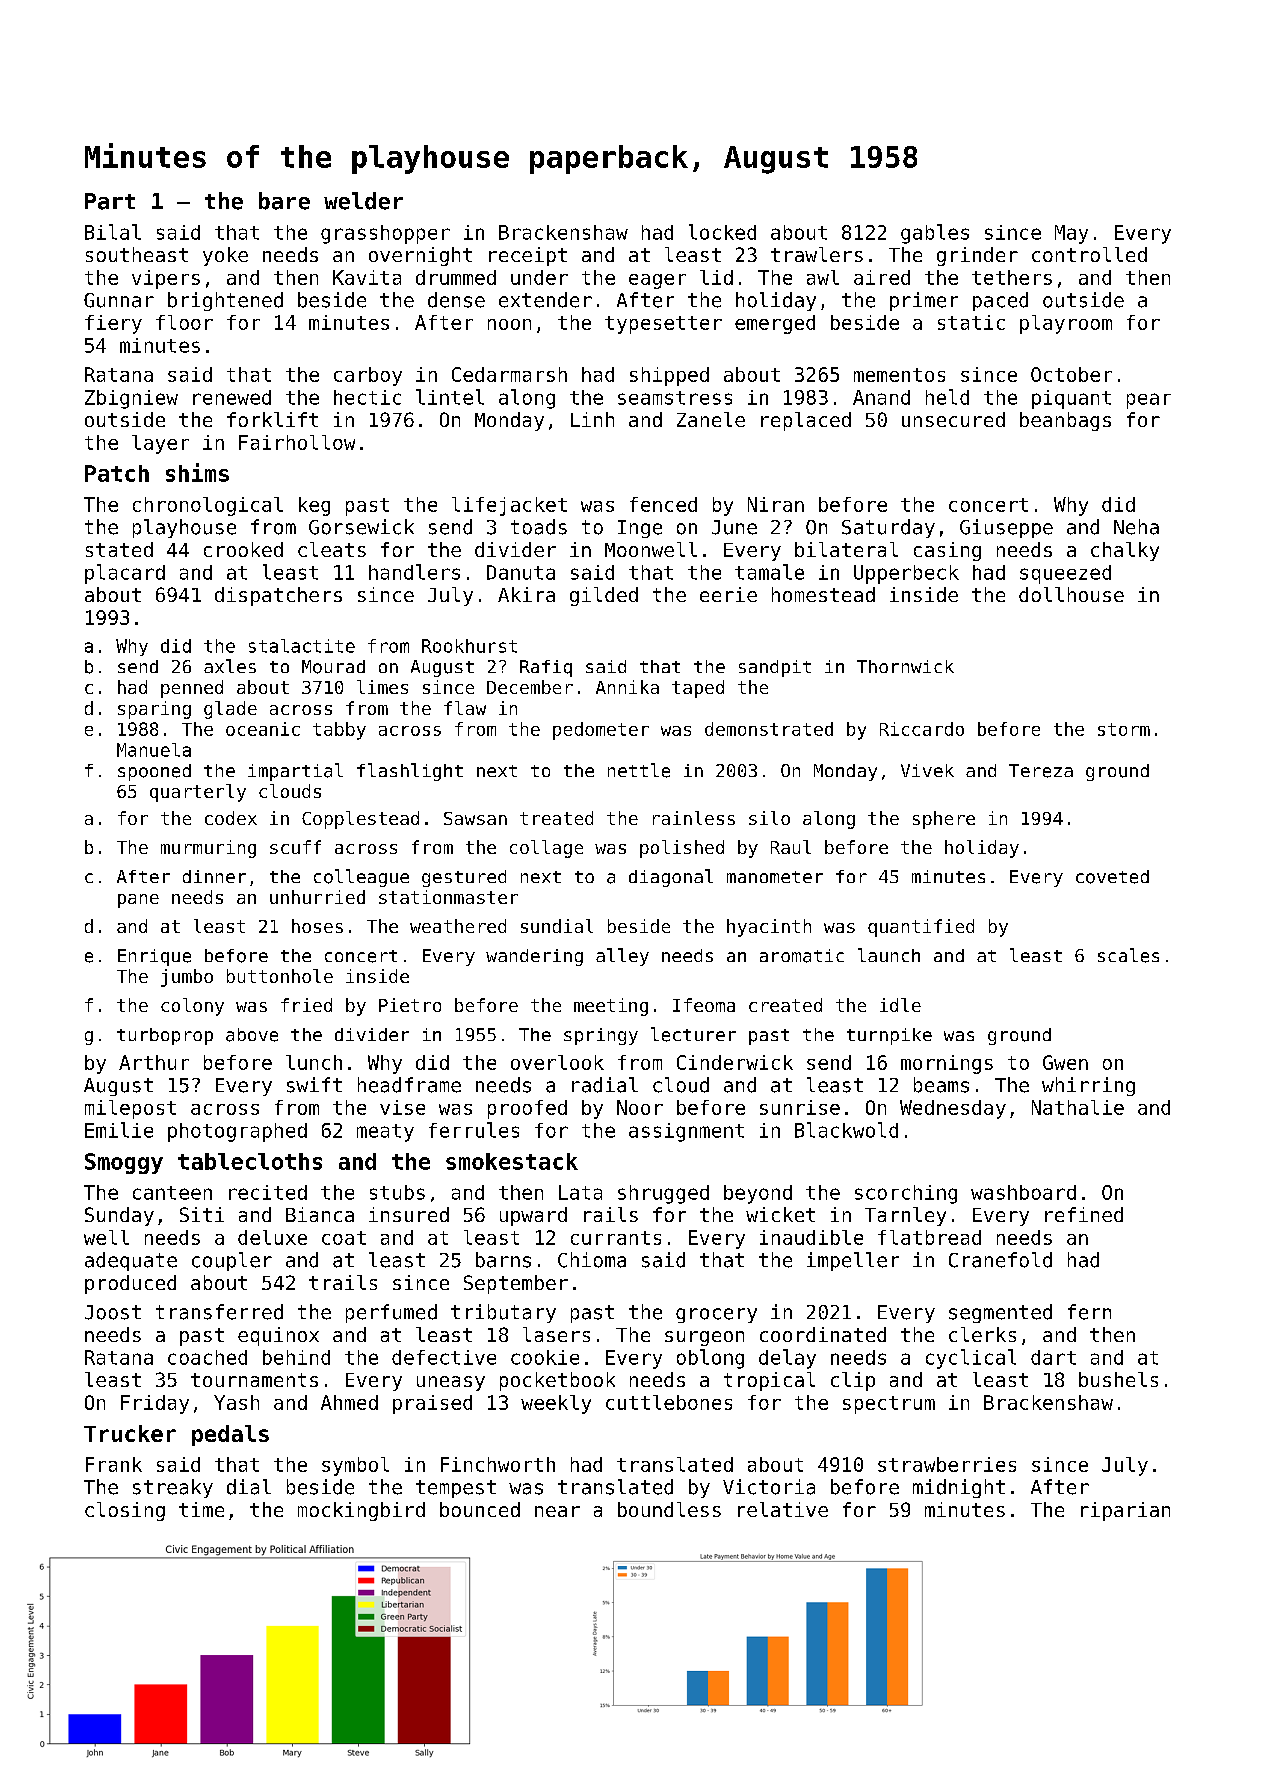 The width and height of the screenshot is (1265, 1789). I want to click on pane, so click(138, 901).
